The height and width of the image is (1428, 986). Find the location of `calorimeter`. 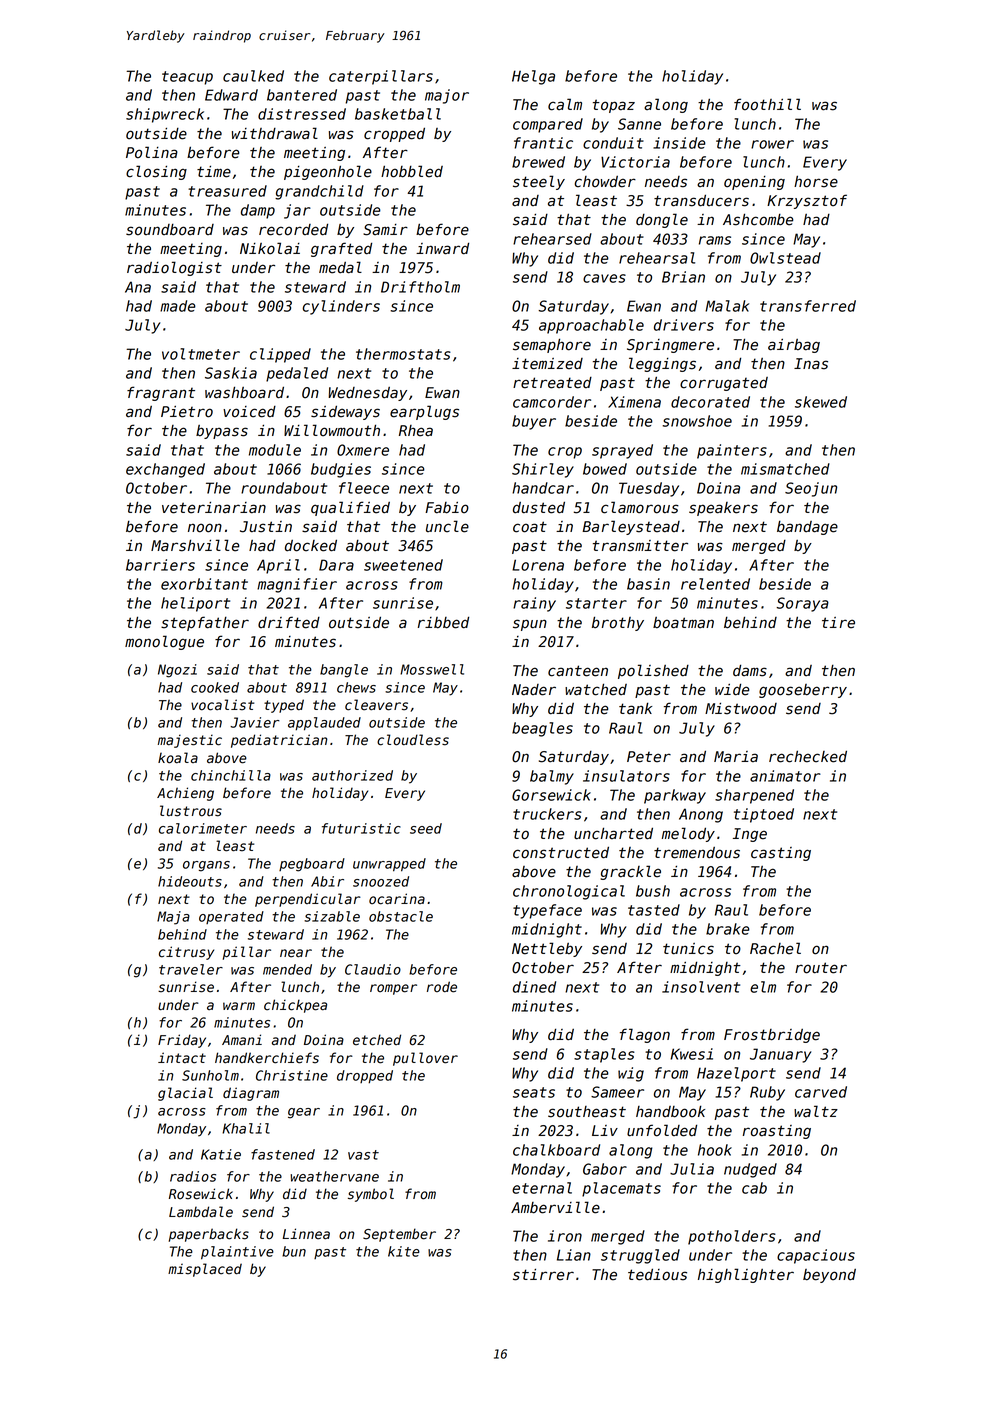

calorimeter is located at coordinates (203, 828).
